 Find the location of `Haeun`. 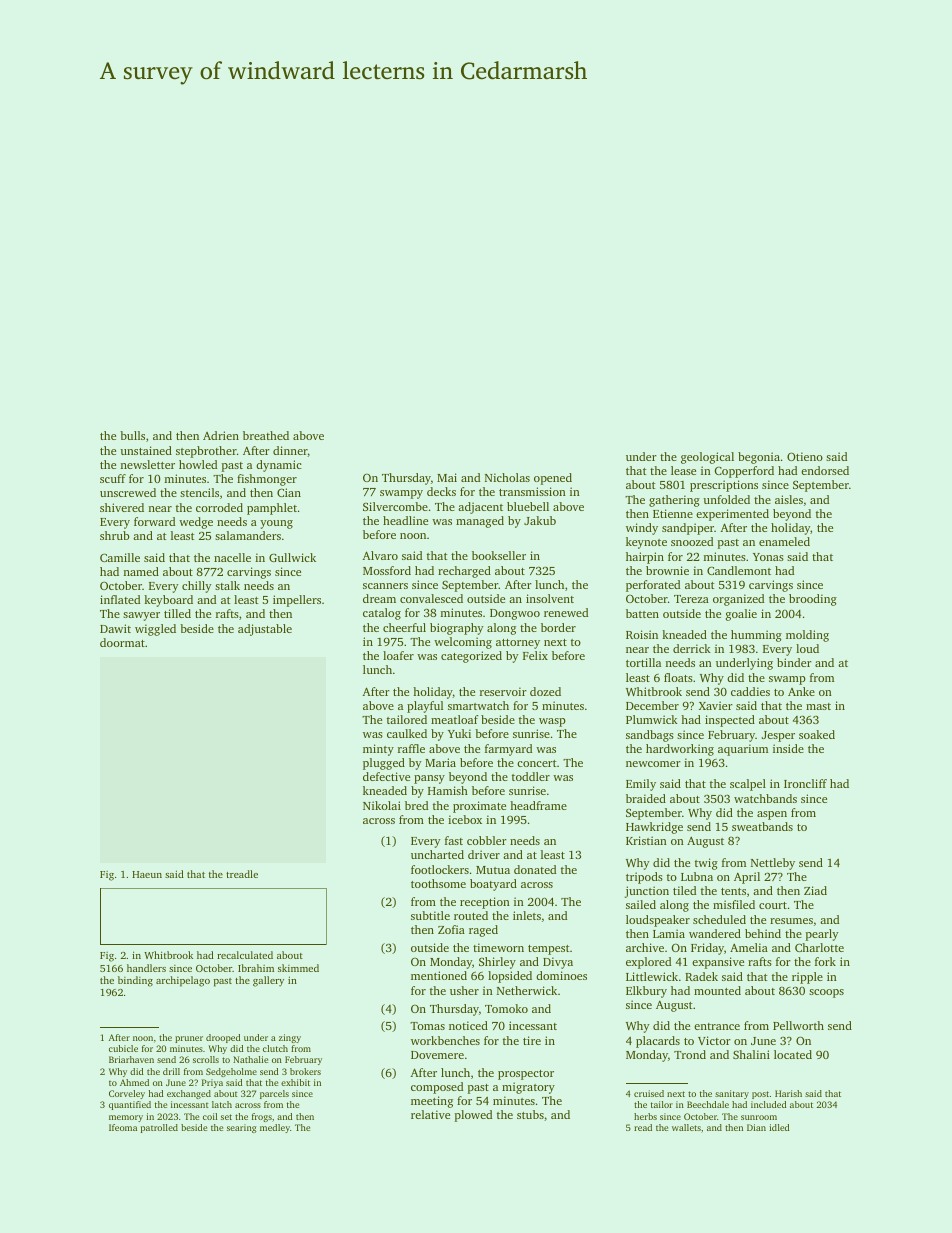

Haeun is located at coordinates (147, 874).
